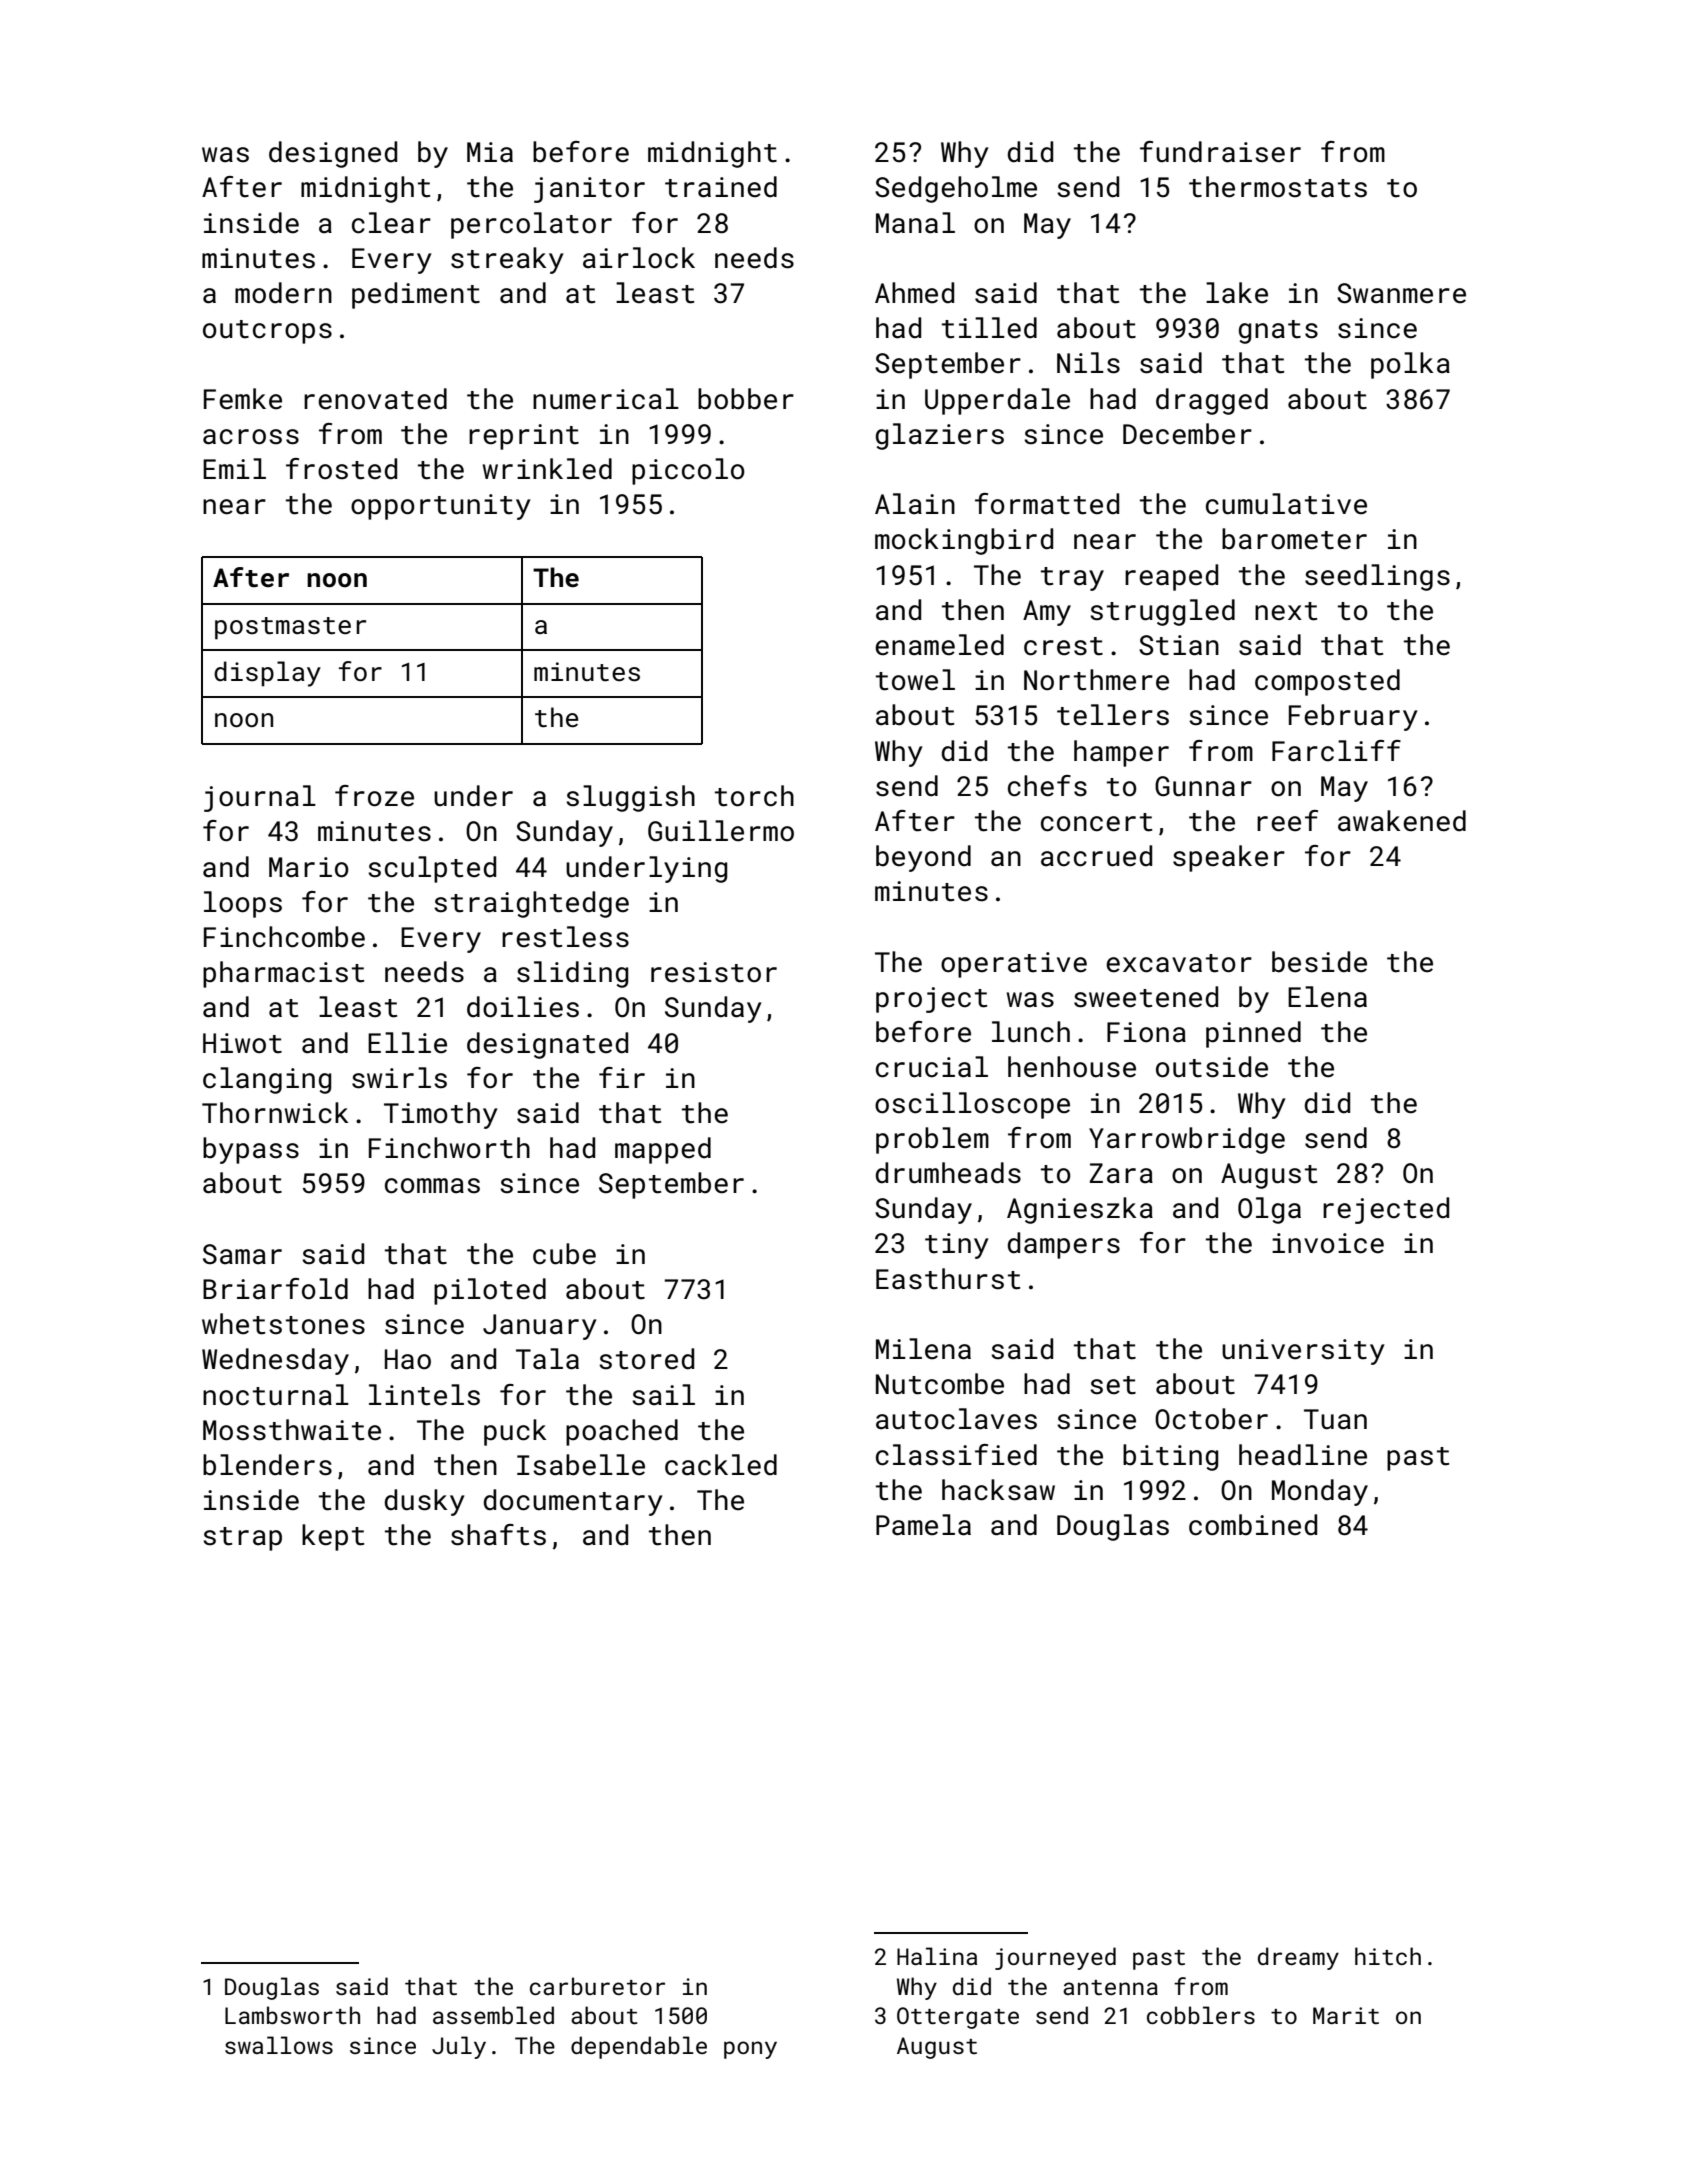 Image resolution: width=1683 pixels, height=2178 pixels. Describe the element at coordinates (1320, 1492) in the image. I see `Monday` at that location.
